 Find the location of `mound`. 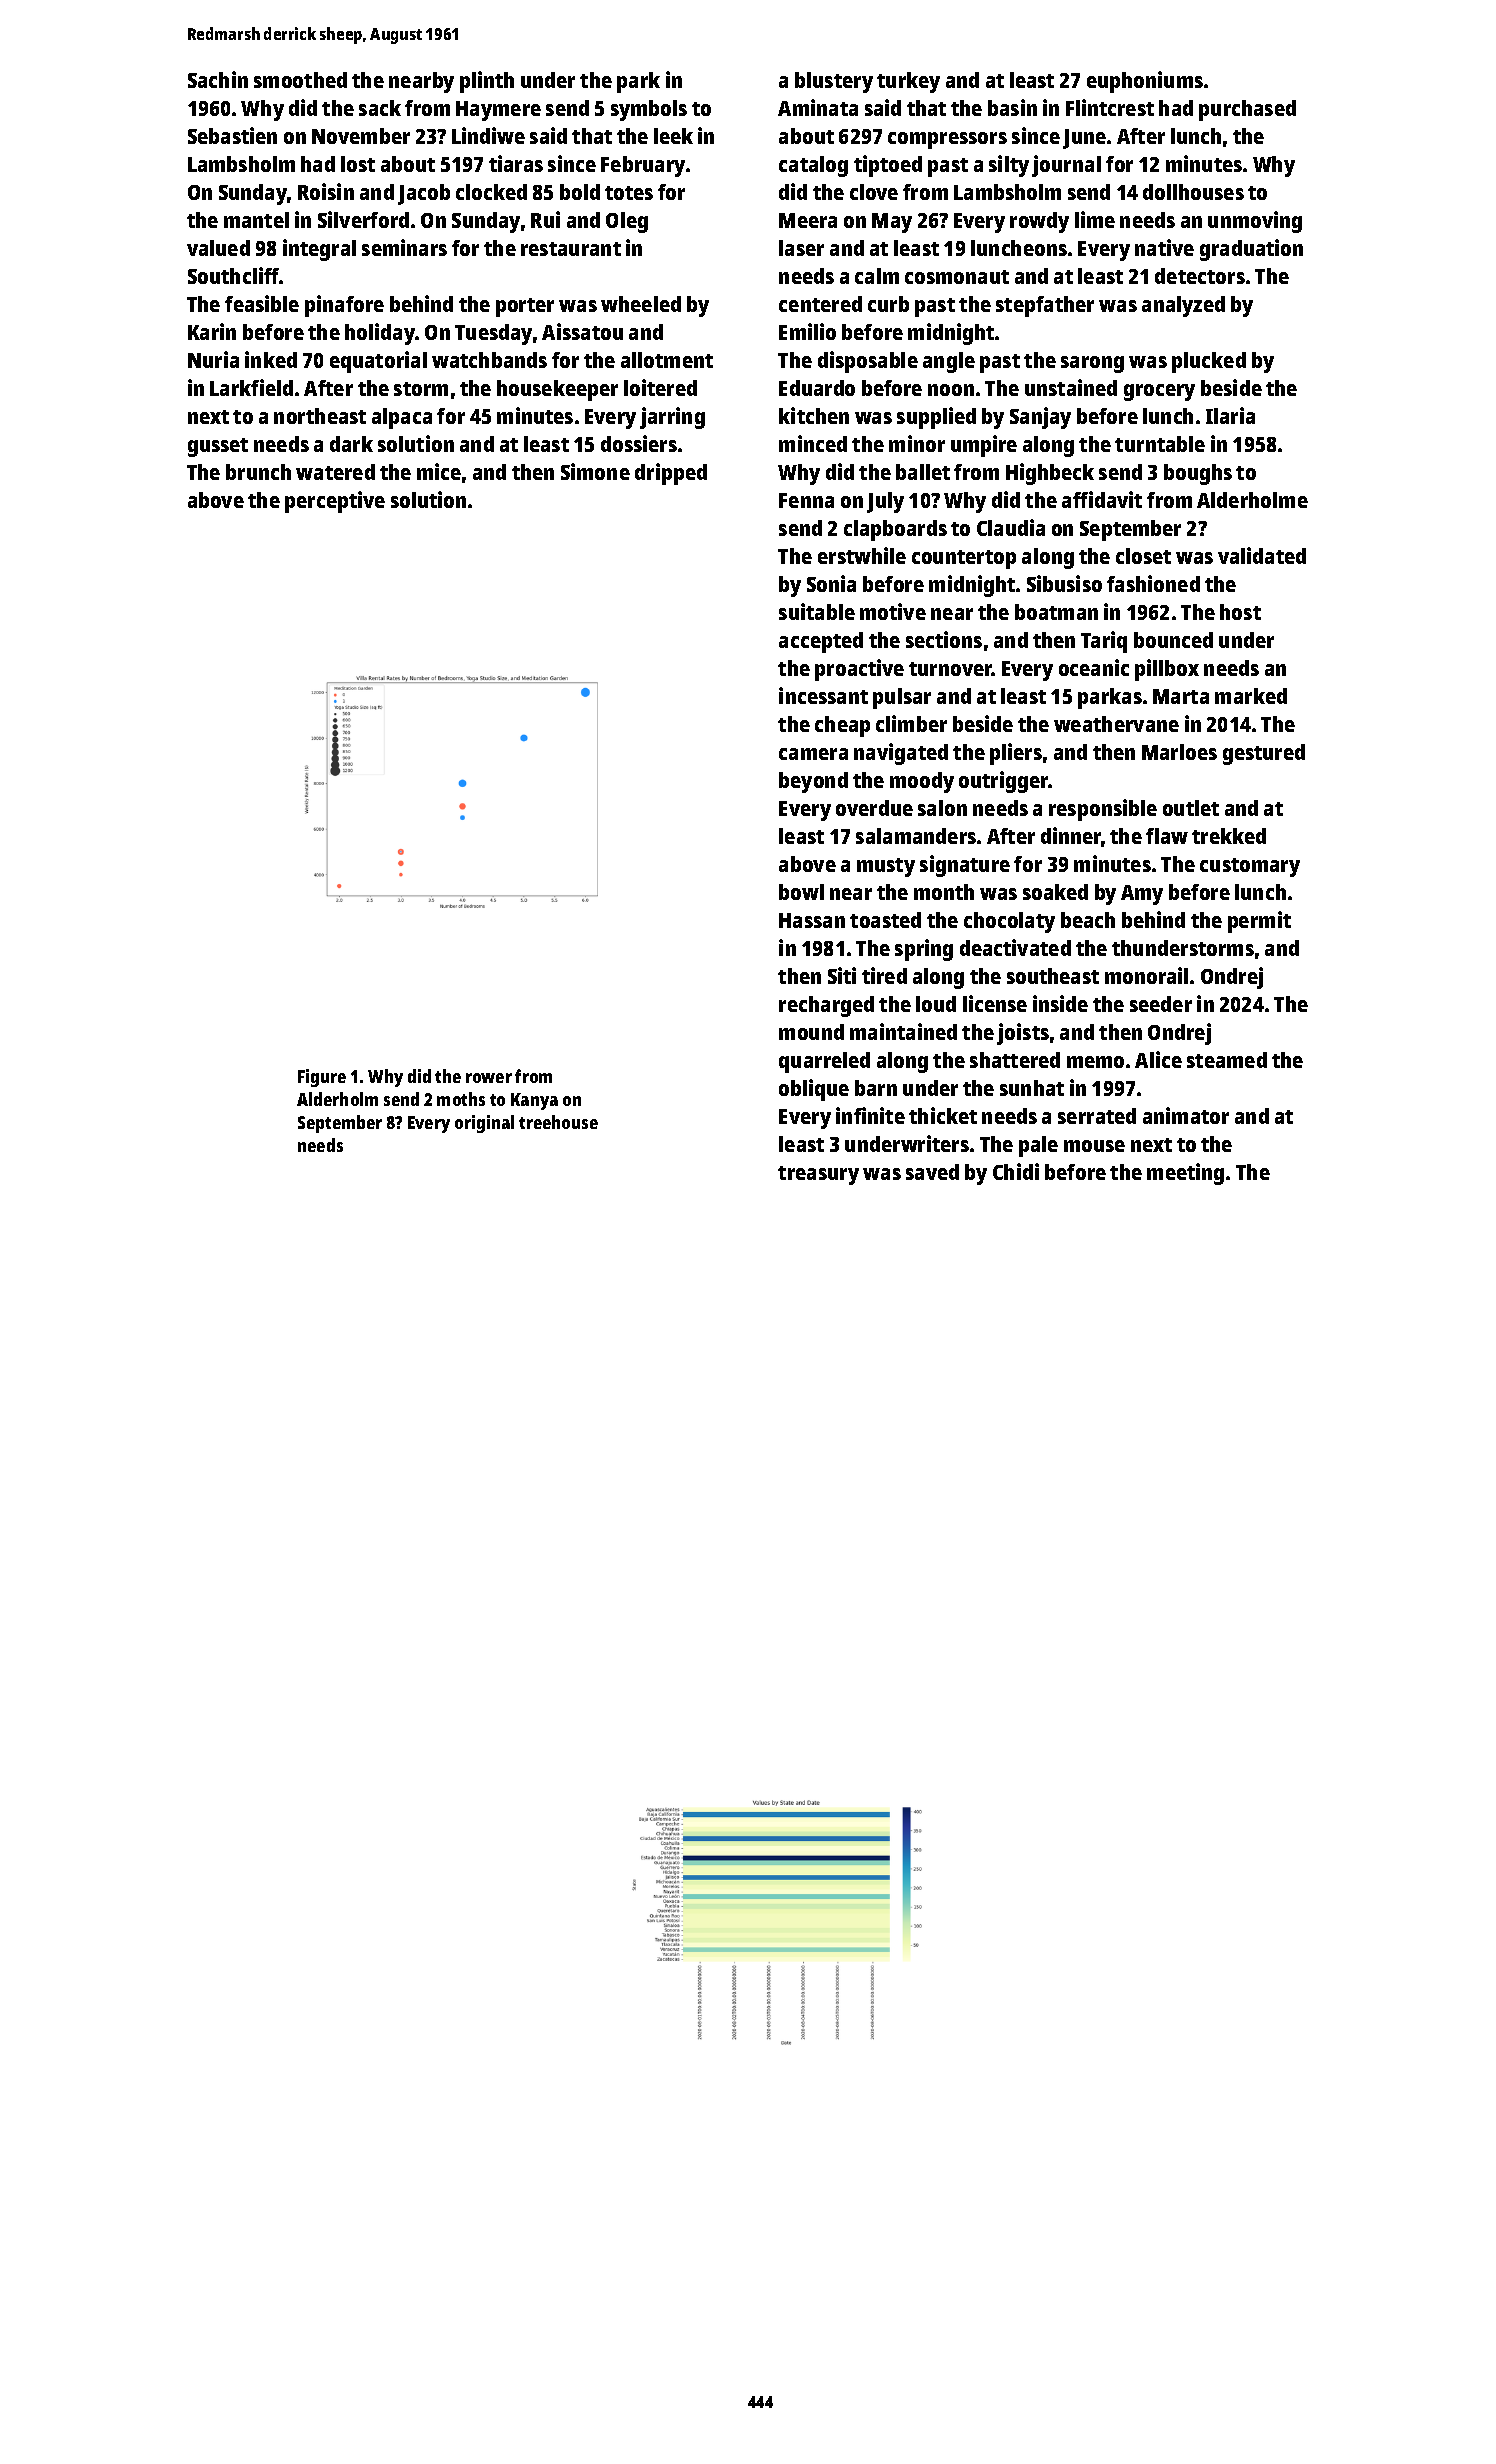

mound is located at coordinates (811, 1032).
